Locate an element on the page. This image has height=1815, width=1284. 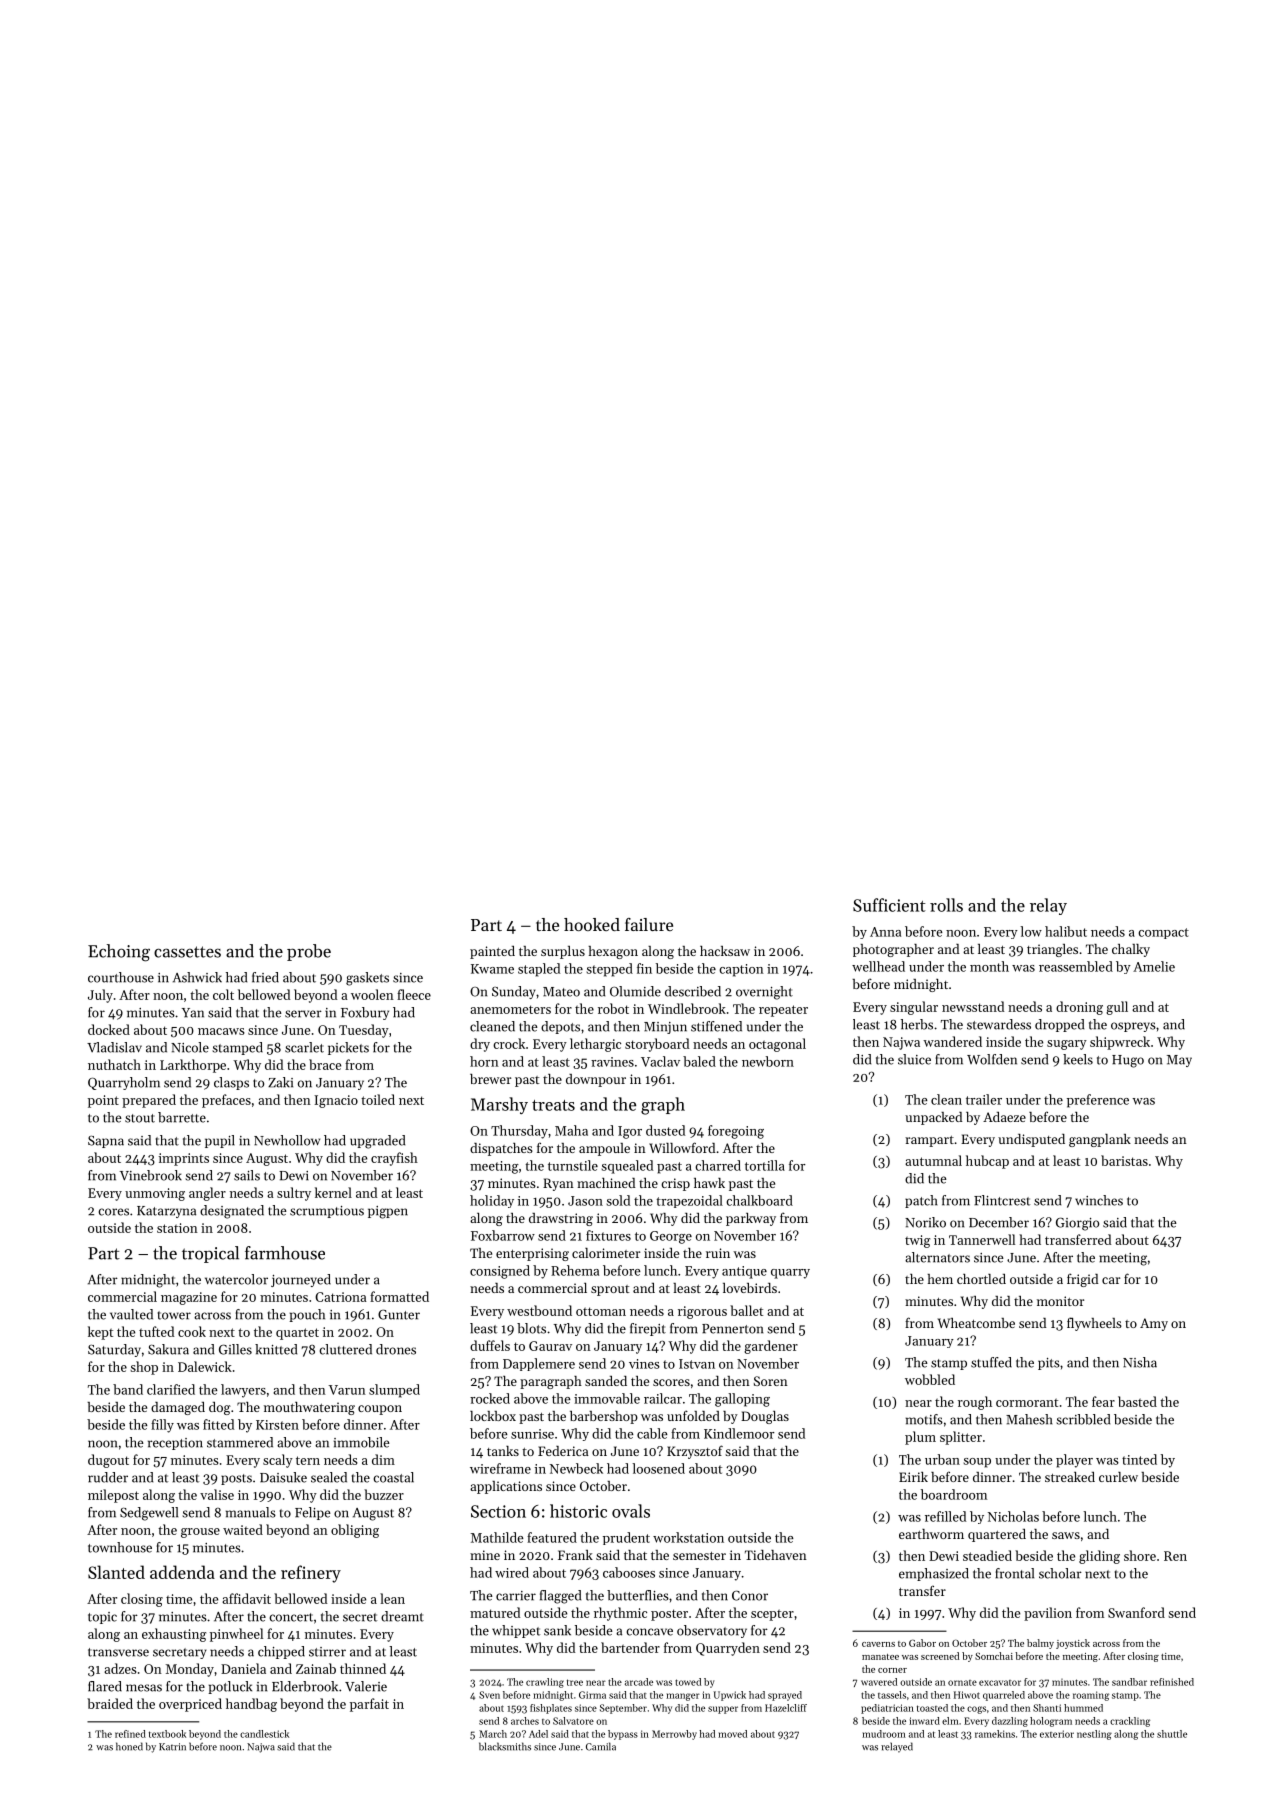
Camila is located at coordinates (601, 1746).
